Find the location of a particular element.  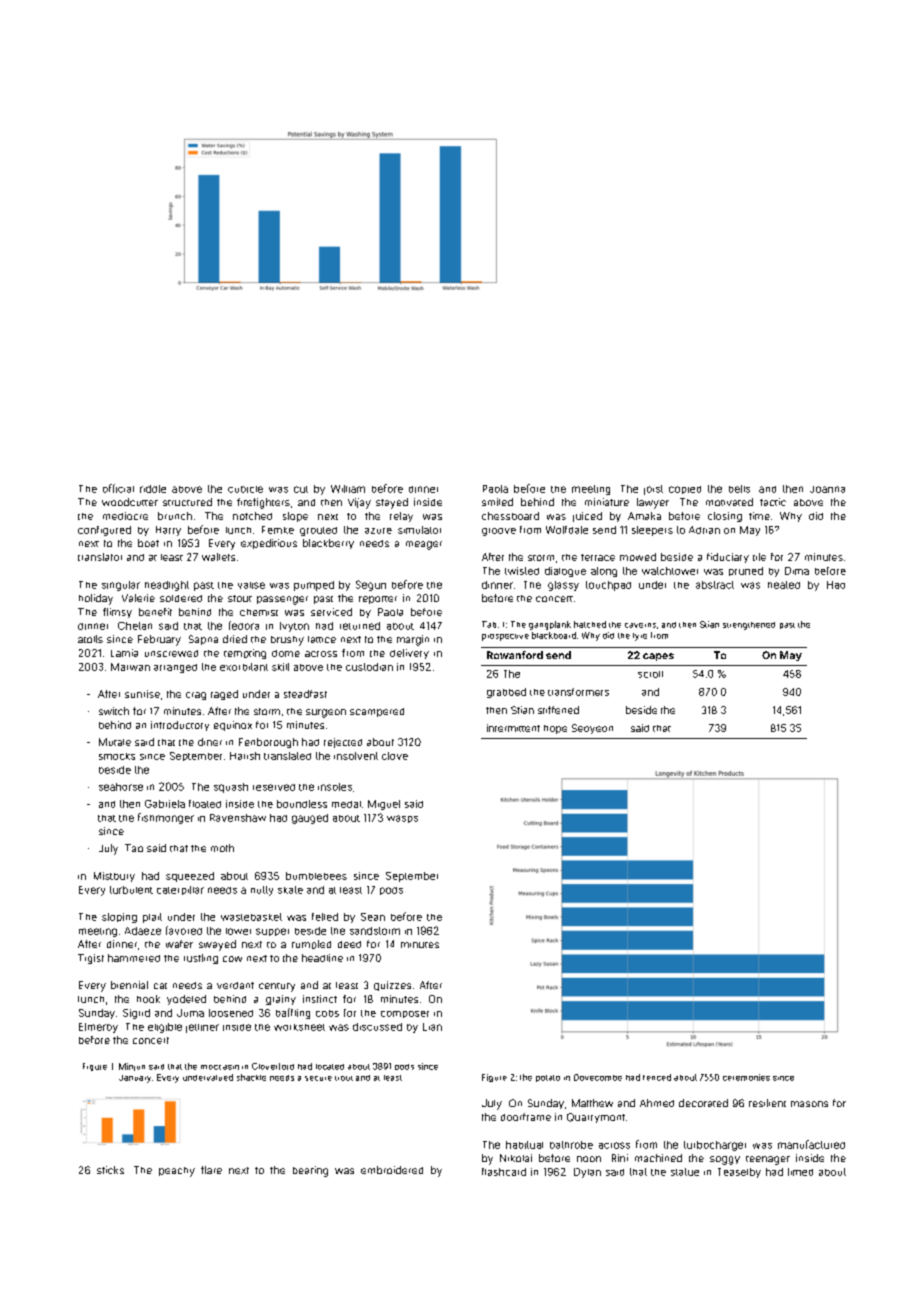

bells is located at coordinates (739, 489).
